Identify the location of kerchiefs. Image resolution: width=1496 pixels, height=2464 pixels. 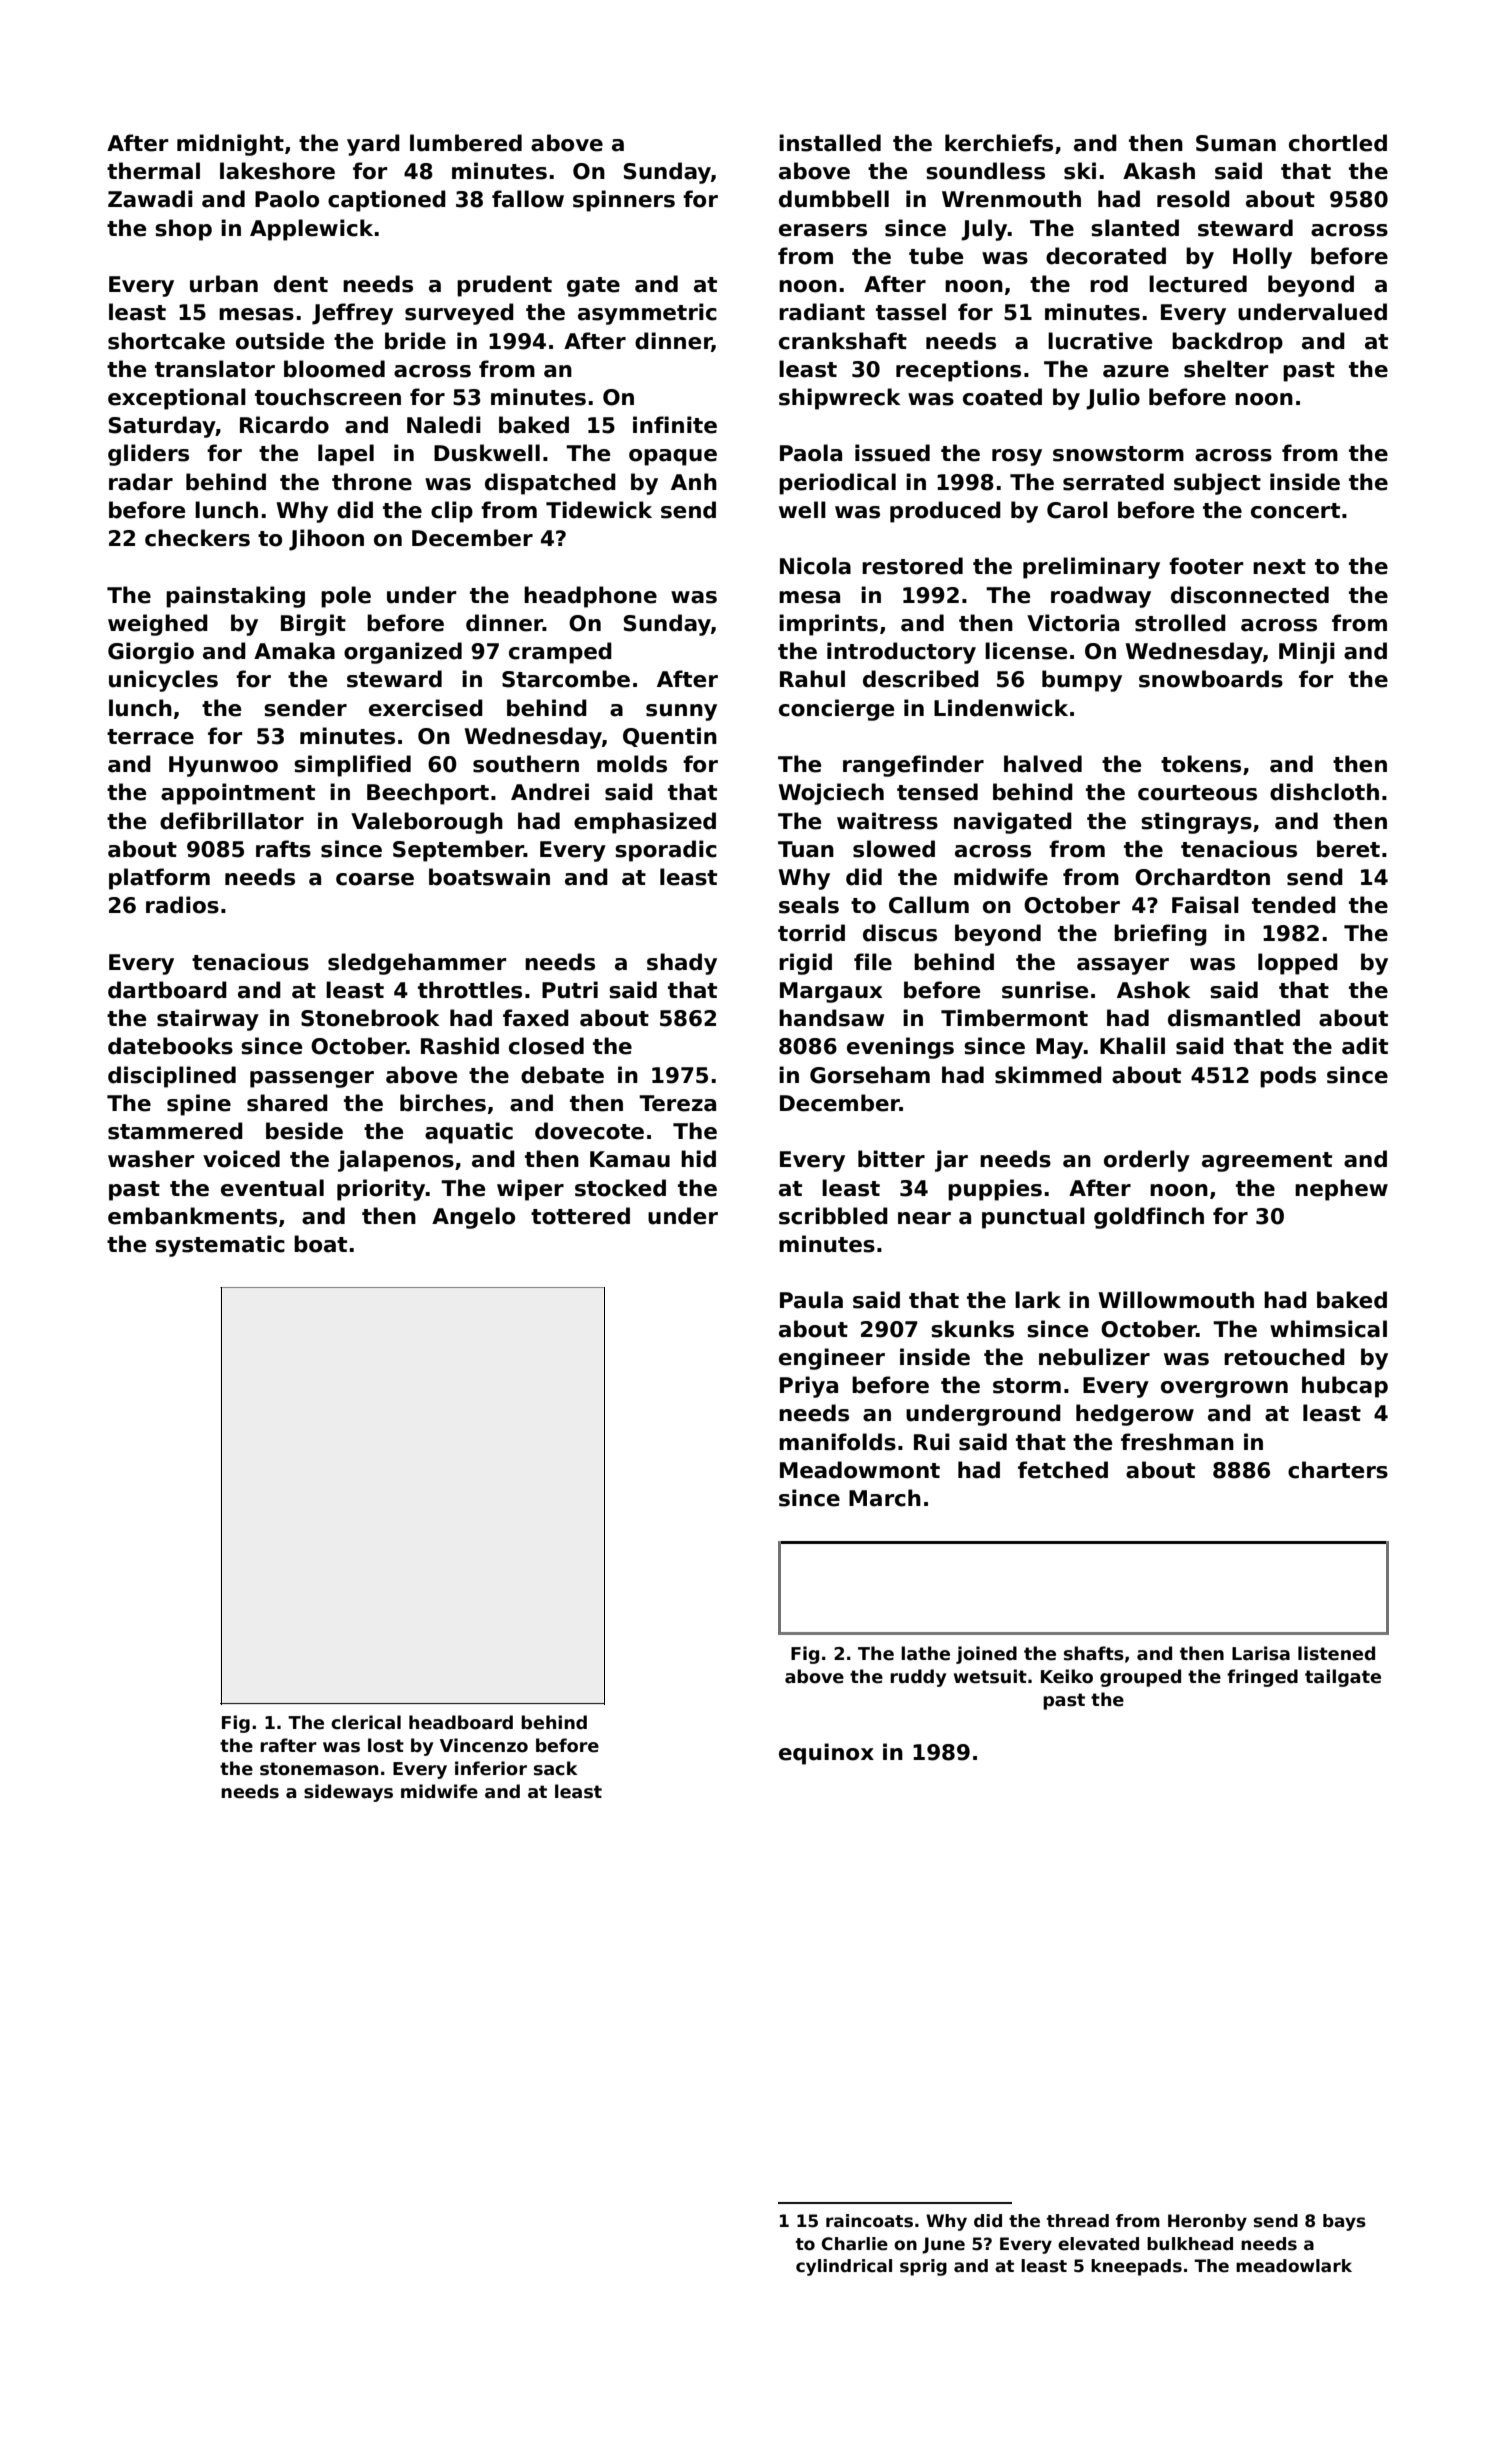
(999, 143).
